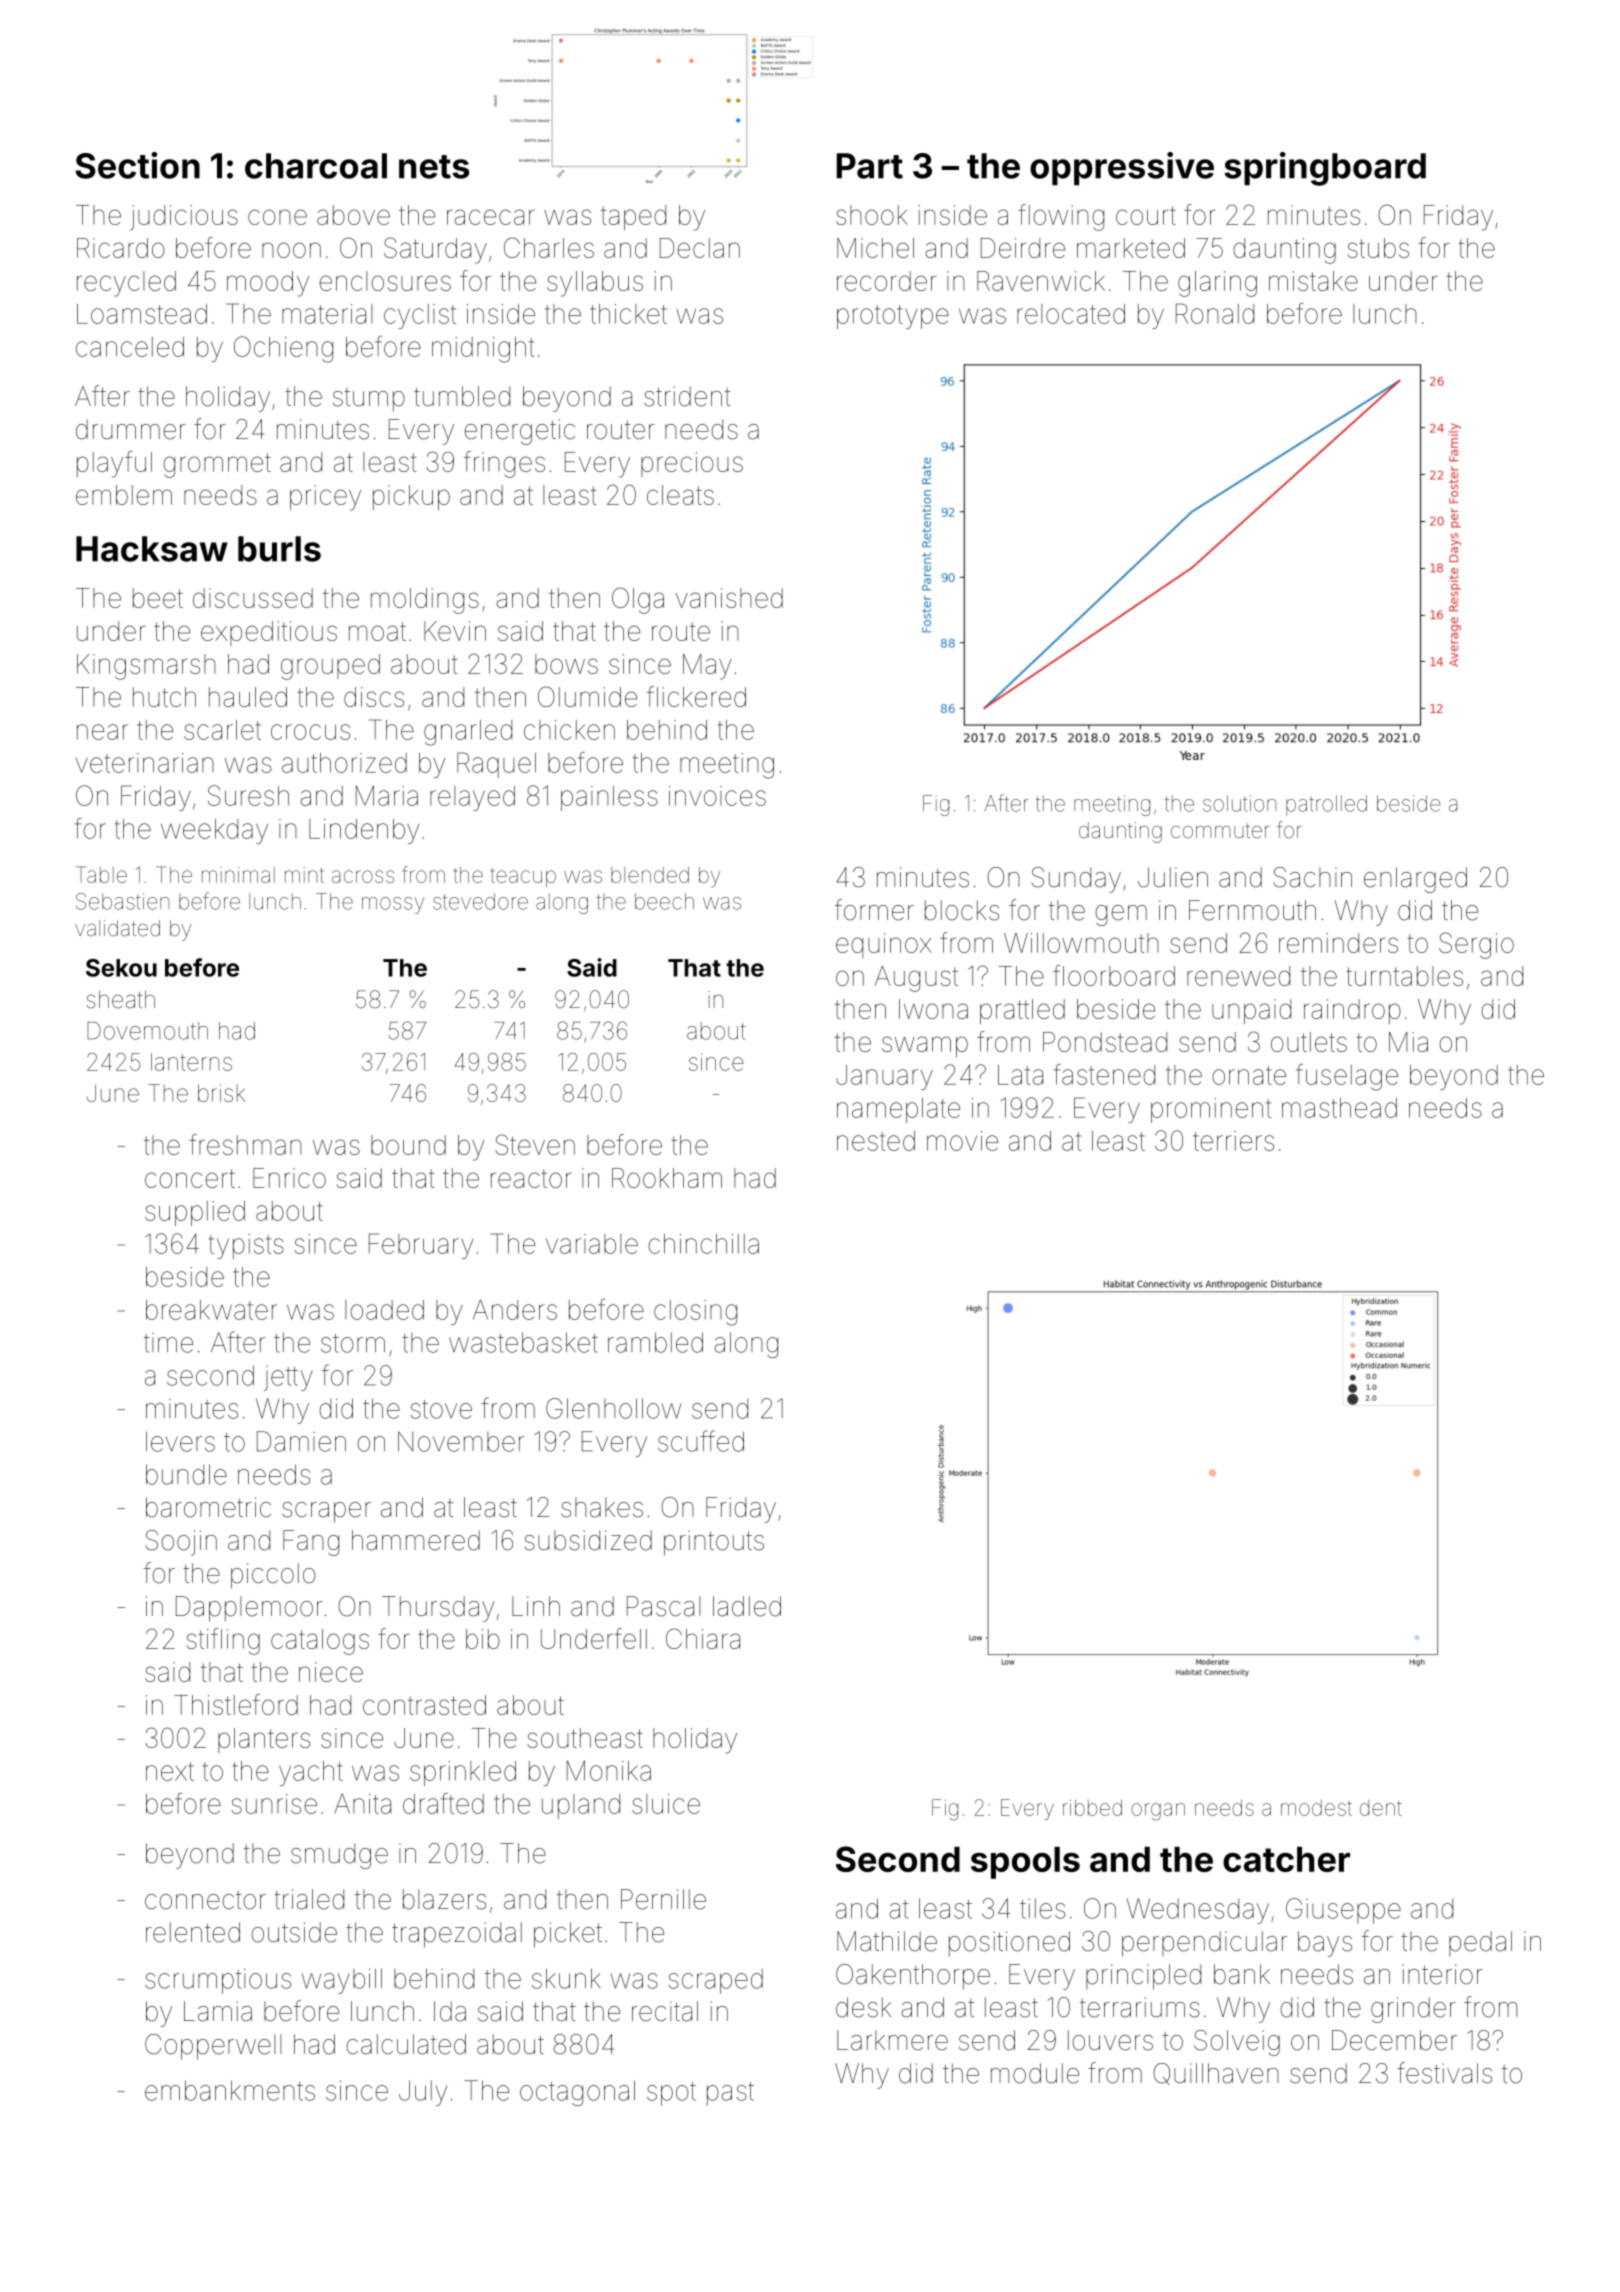 Image resolution: width=1620 pixels, height=2292 pixels. Describe the element at coordinates (1216, 2074) in the image. I see `Quillhaven` at that location.
